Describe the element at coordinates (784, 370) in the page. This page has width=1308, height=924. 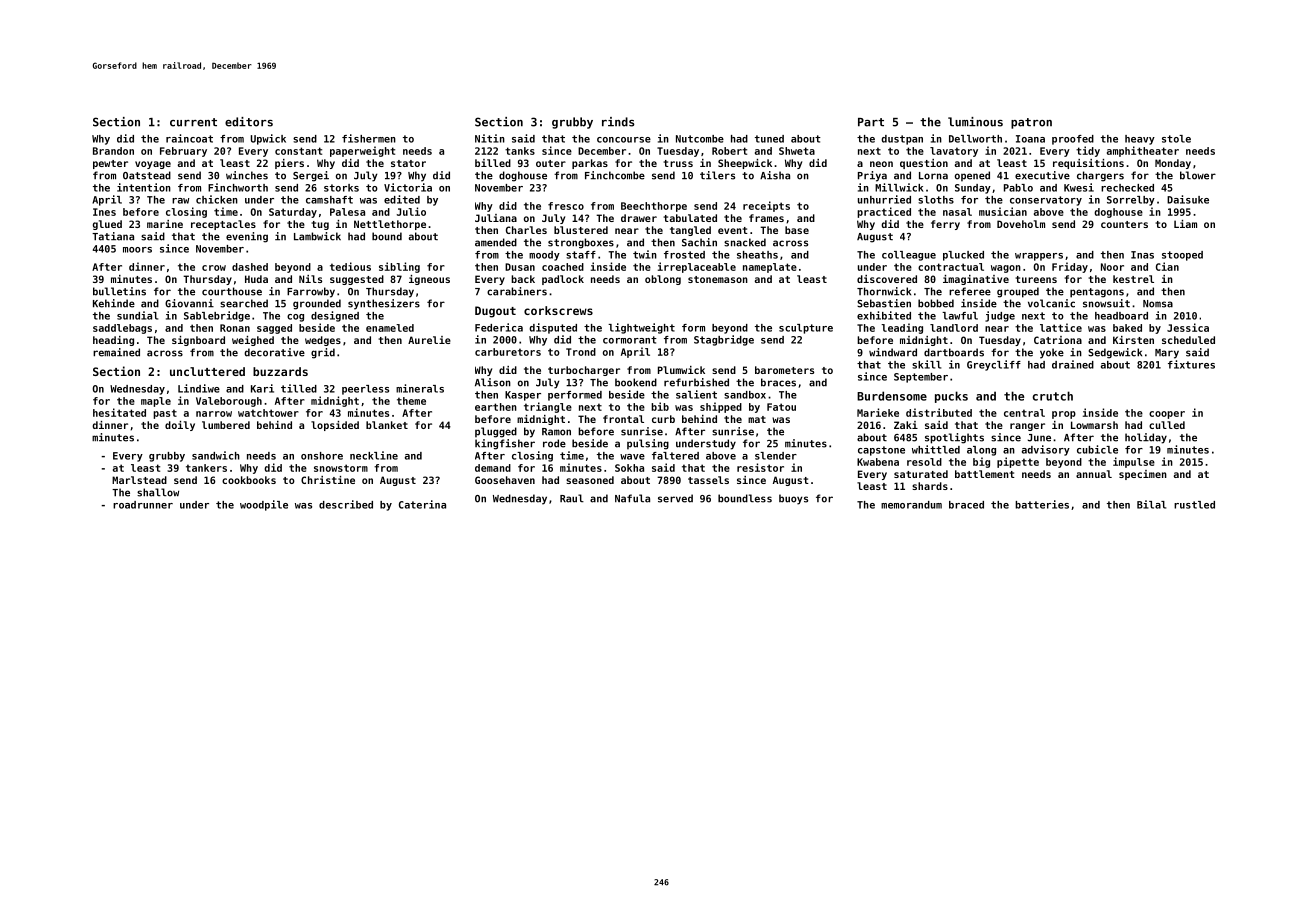
I see `barometers` at that location.
